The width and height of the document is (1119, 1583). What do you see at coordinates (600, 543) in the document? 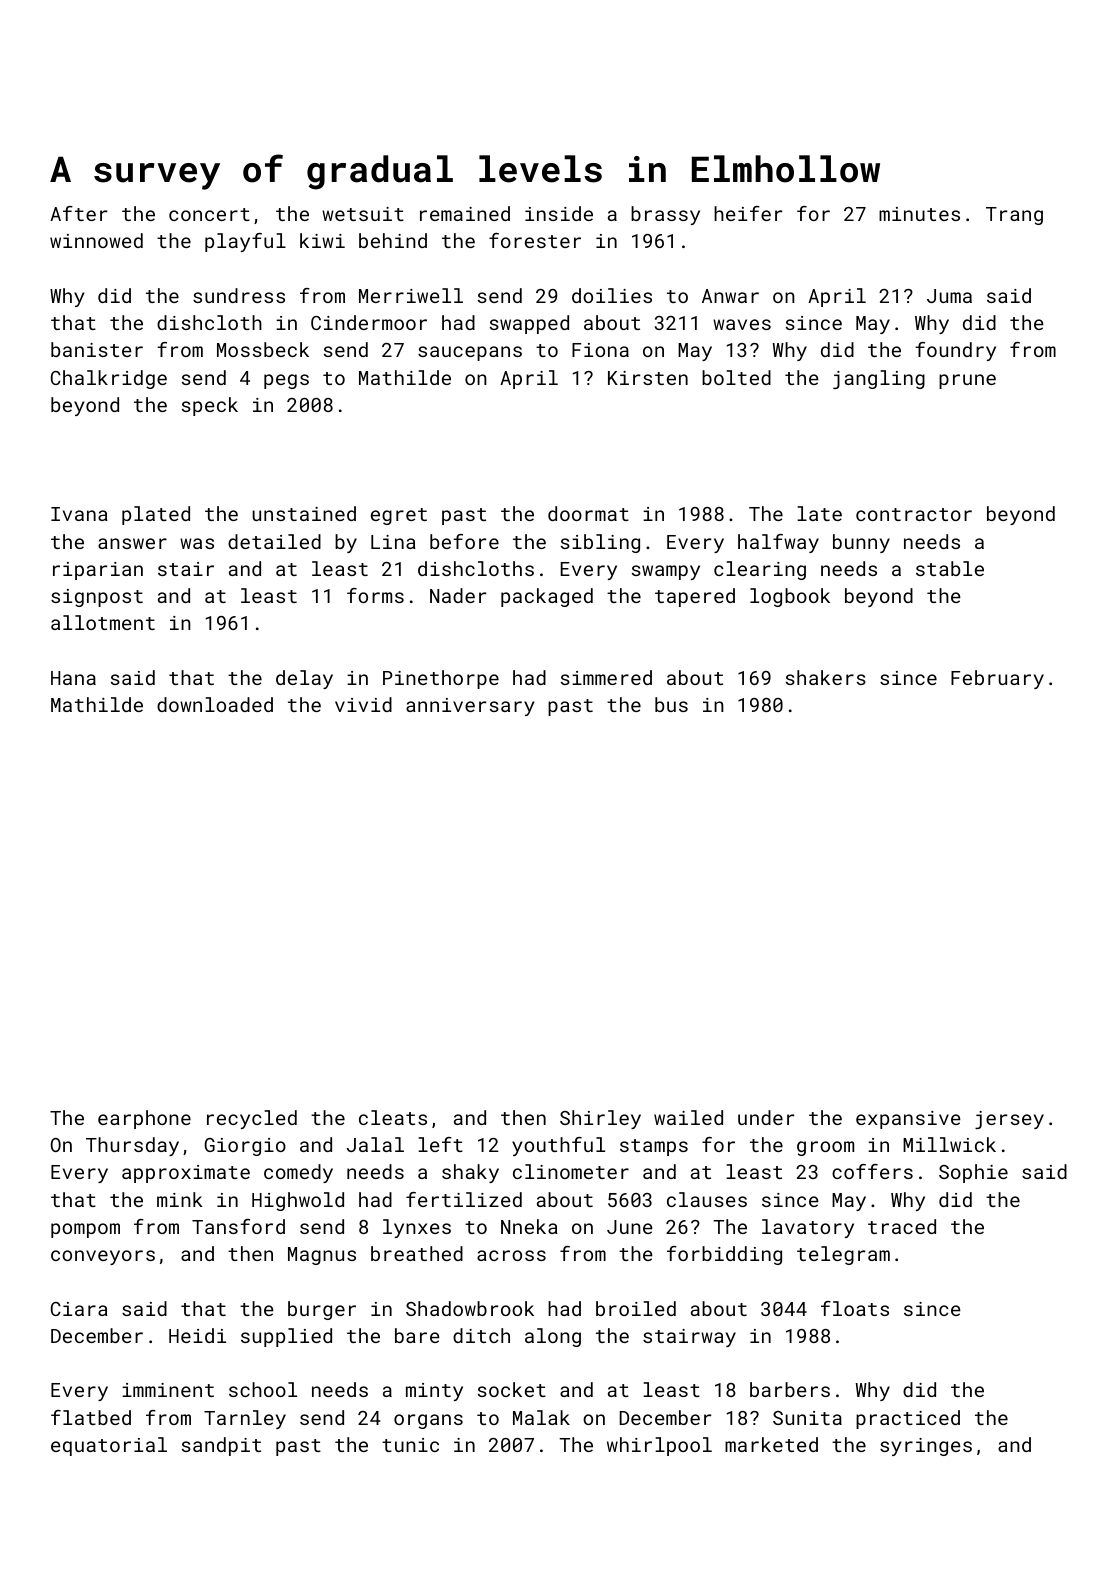
I see `sibling` at bounding box center [600, 543].
